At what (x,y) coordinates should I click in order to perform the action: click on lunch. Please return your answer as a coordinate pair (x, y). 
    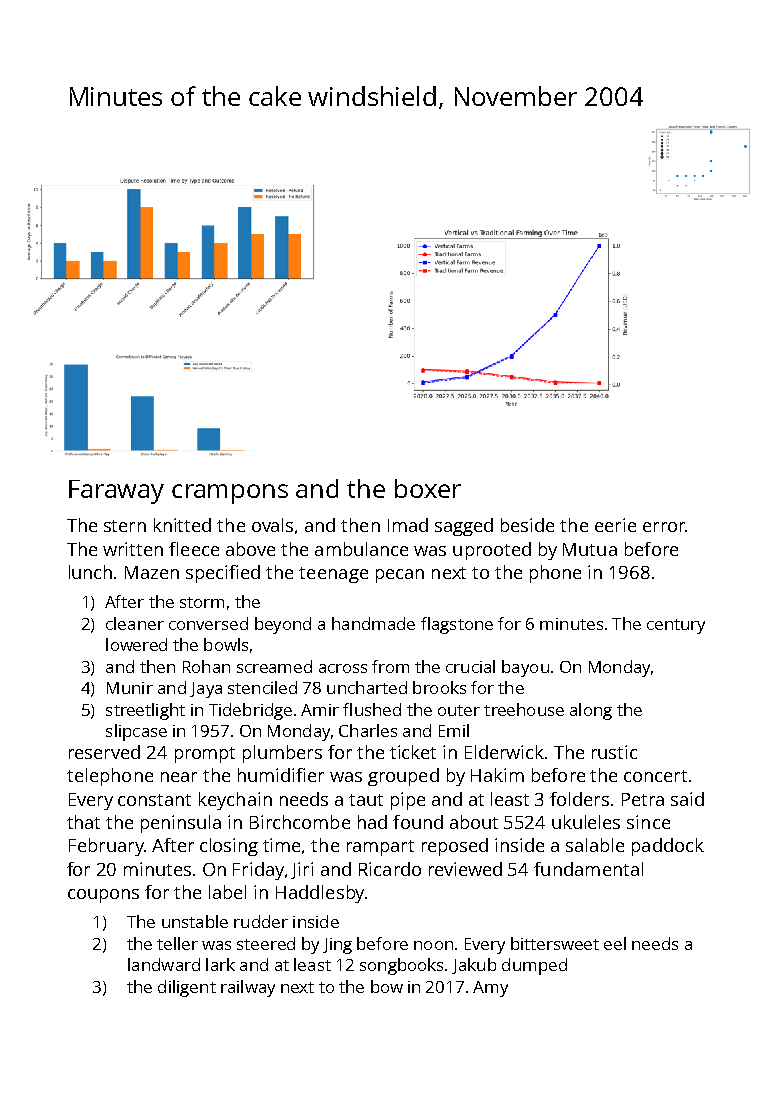
    Looking at the image, I should click on (90, 572).
